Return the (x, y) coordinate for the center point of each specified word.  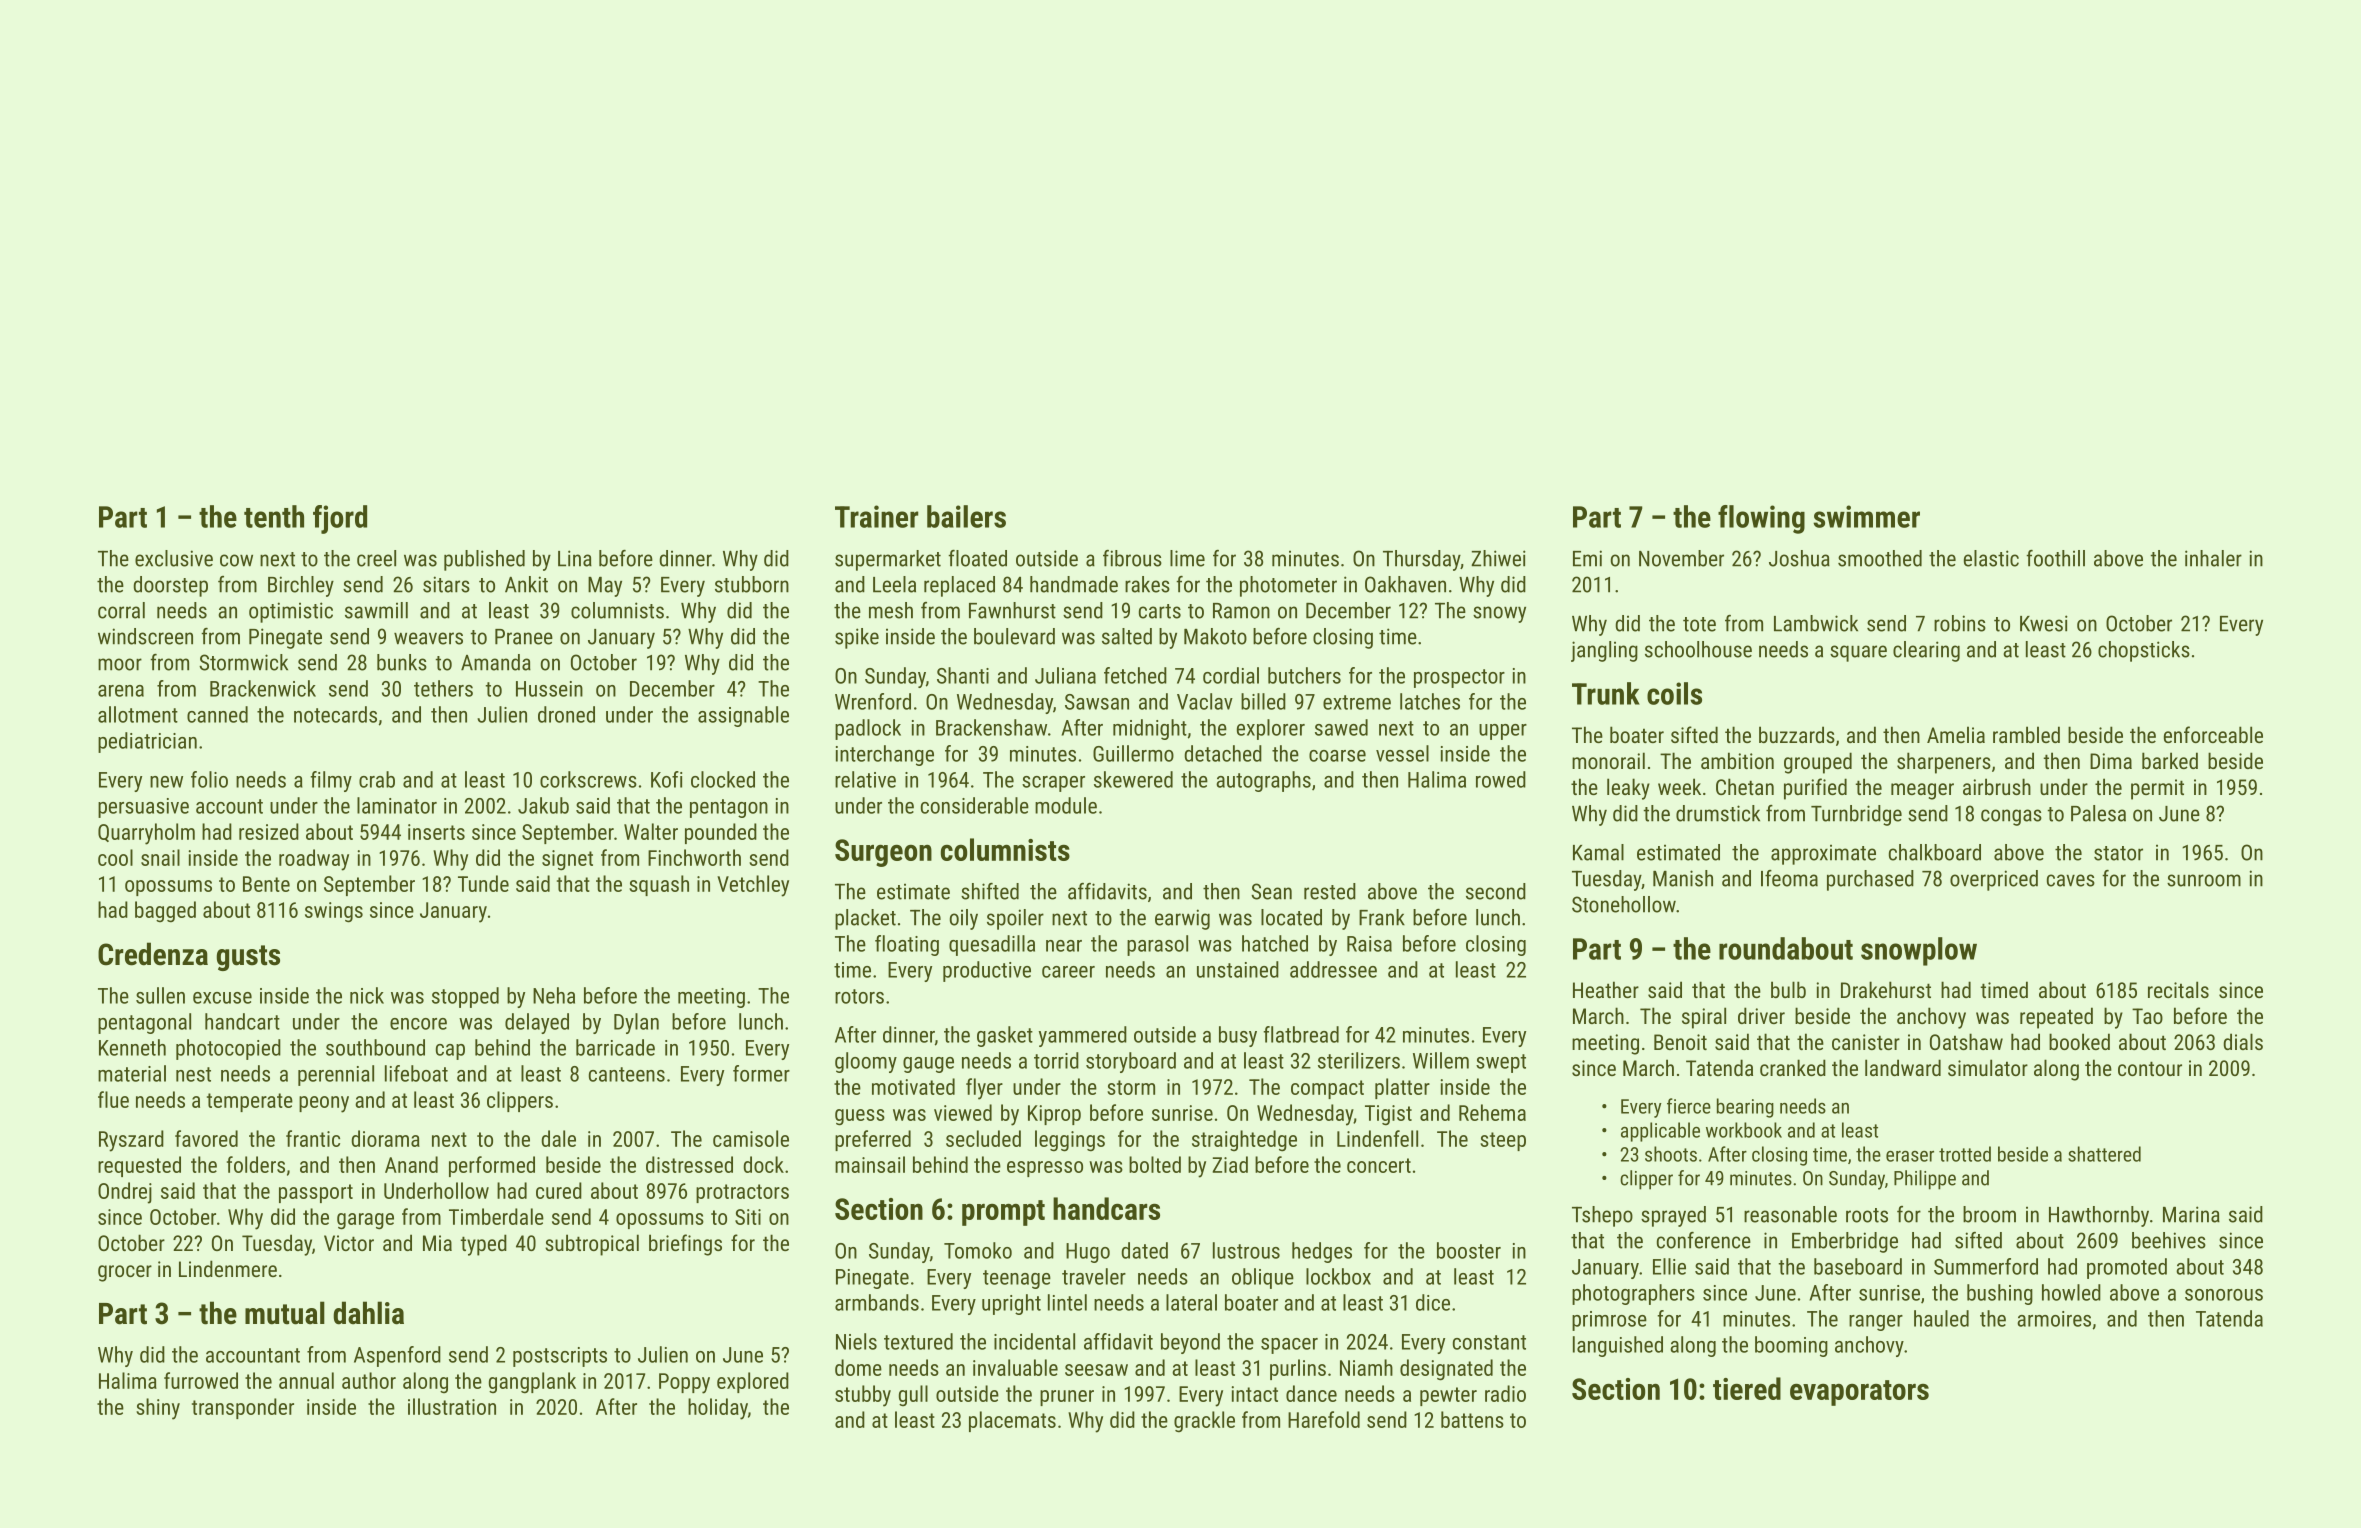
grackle (1204, 1422)
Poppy (684, 1383)
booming (1791, 1346)
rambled (2026, 734)
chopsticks (2144, 651)
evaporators (1859, 1393)
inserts (436, 832)
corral (121, 610)
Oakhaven (1405, 584)
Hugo (1088, 1253)
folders (256, 1164)
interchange (885, 755)
